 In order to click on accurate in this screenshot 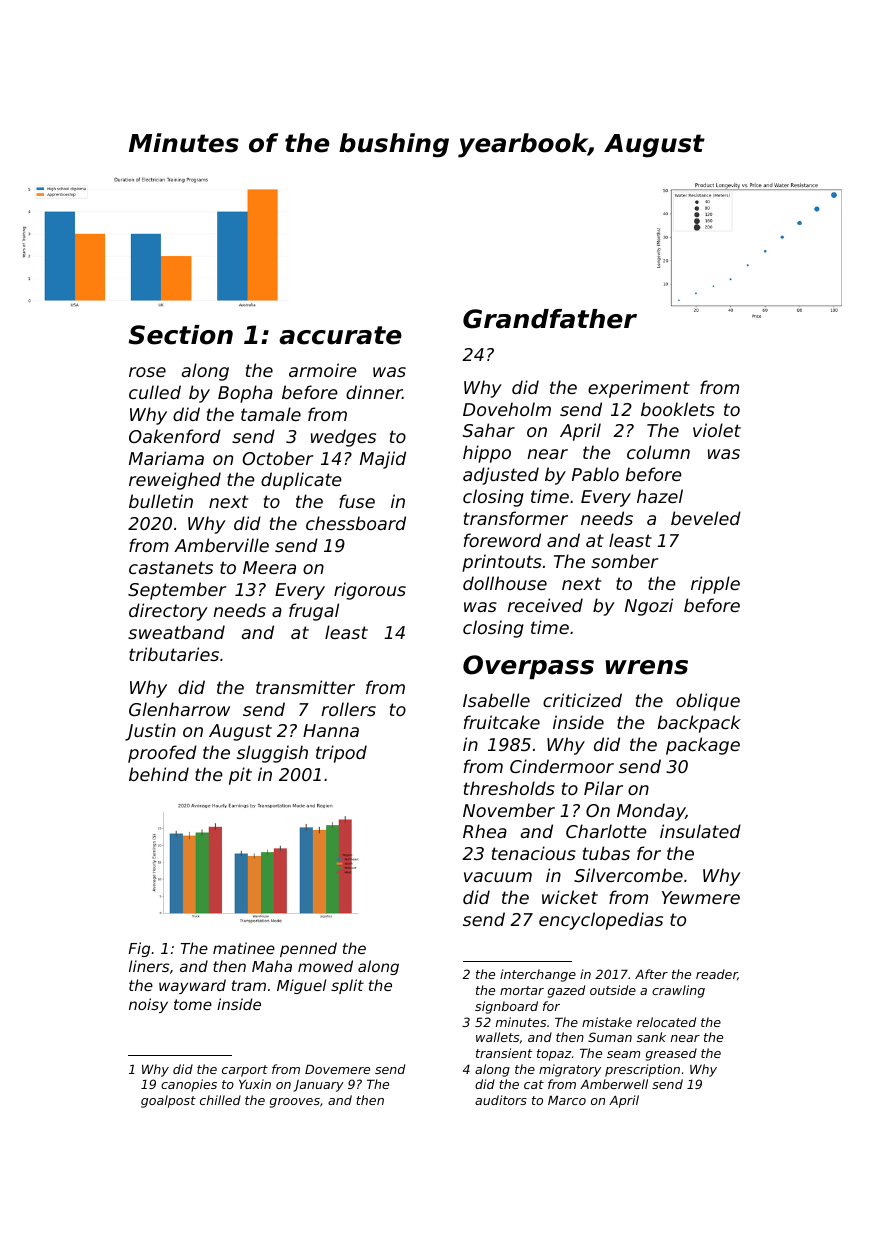, I will do `click(340, 335)`.
